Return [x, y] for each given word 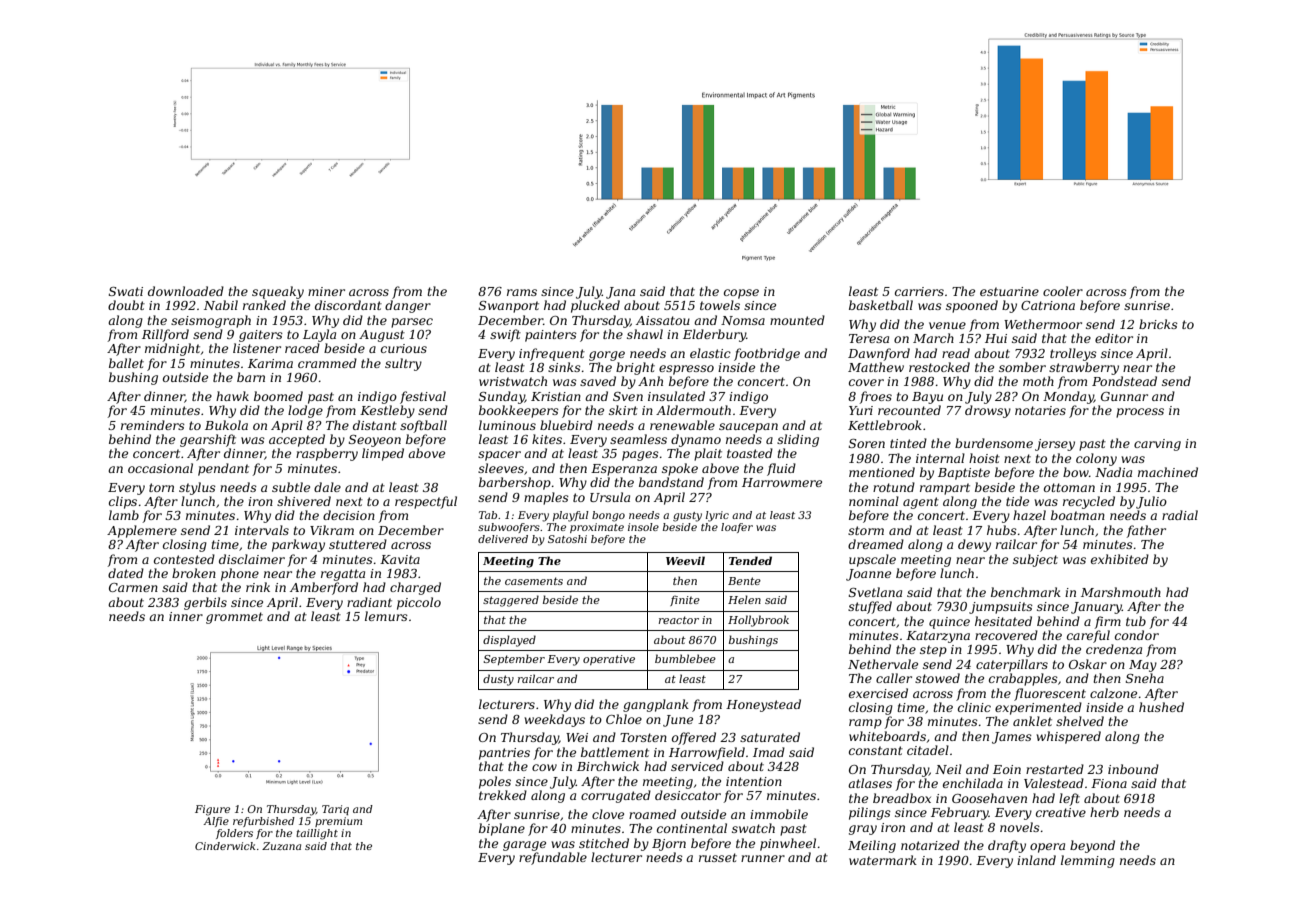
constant [876, 750]
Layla [319, 335]
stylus [197, 488]
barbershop [515, 483]
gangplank [656, 705]
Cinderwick [225, 846]
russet [718, 857]
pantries [504, 754]
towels [720, 305]
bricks [1158, 324]
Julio [1151, 502]
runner [763, 858]
